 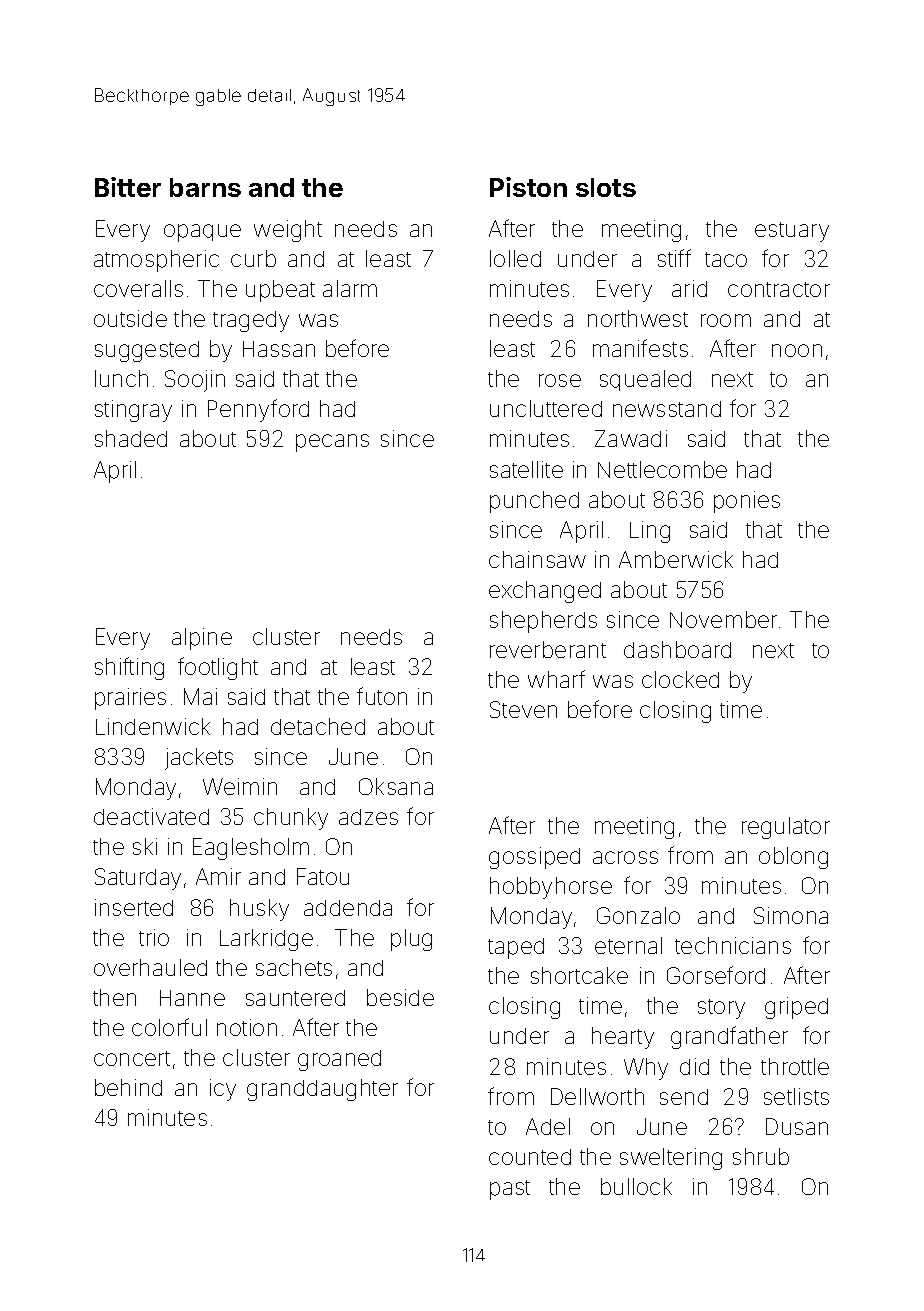 What do you see at coordinates (797, 350) in the screenshot?
I see `noon` at bounding box center [797, 350].
